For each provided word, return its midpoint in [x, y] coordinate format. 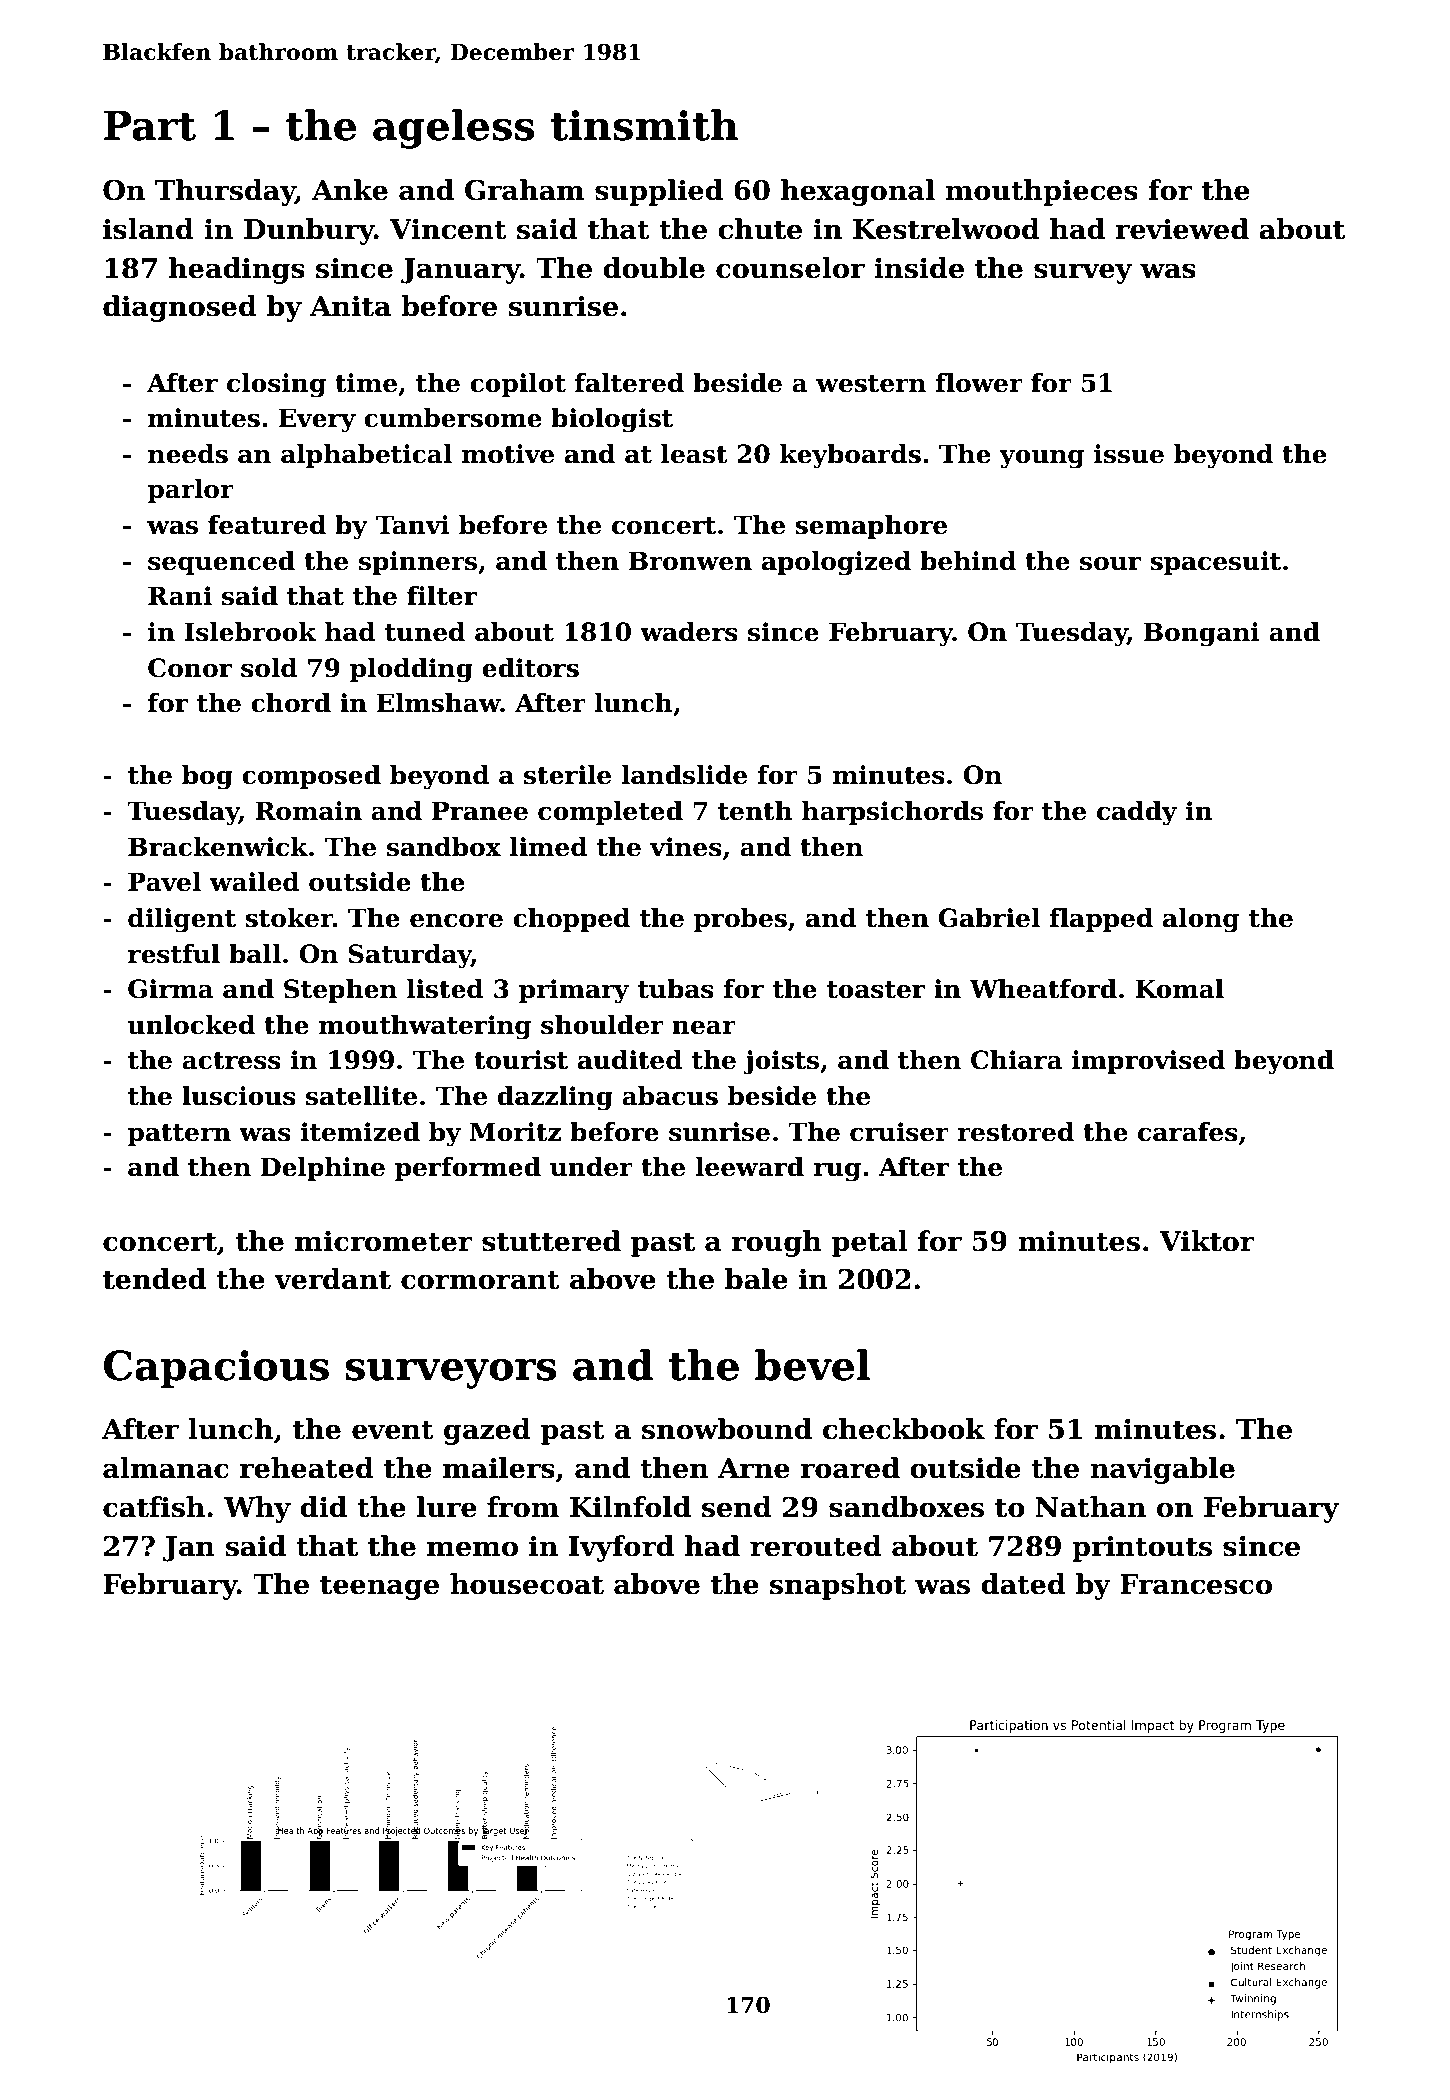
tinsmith [644, 125]
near [704, 1028]
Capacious [216, 1369]
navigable [1162, 1470]
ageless [453, 129]
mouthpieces [1041, 192]
